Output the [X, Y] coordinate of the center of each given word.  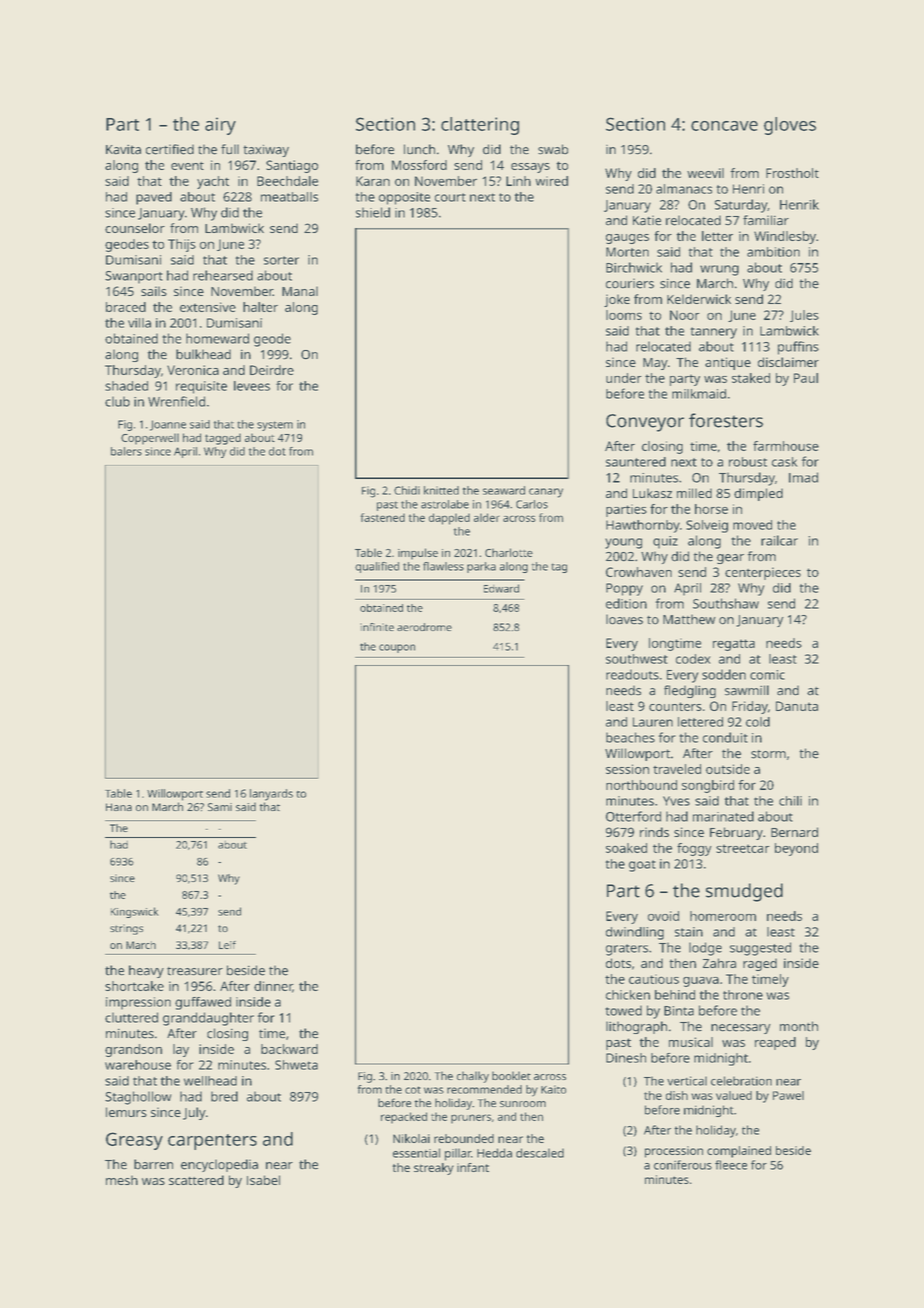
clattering [480, 126]
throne [743, 995]
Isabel [263, 1180]
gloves [790, 126]
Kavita [123, 149]
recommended [484, 1089]
